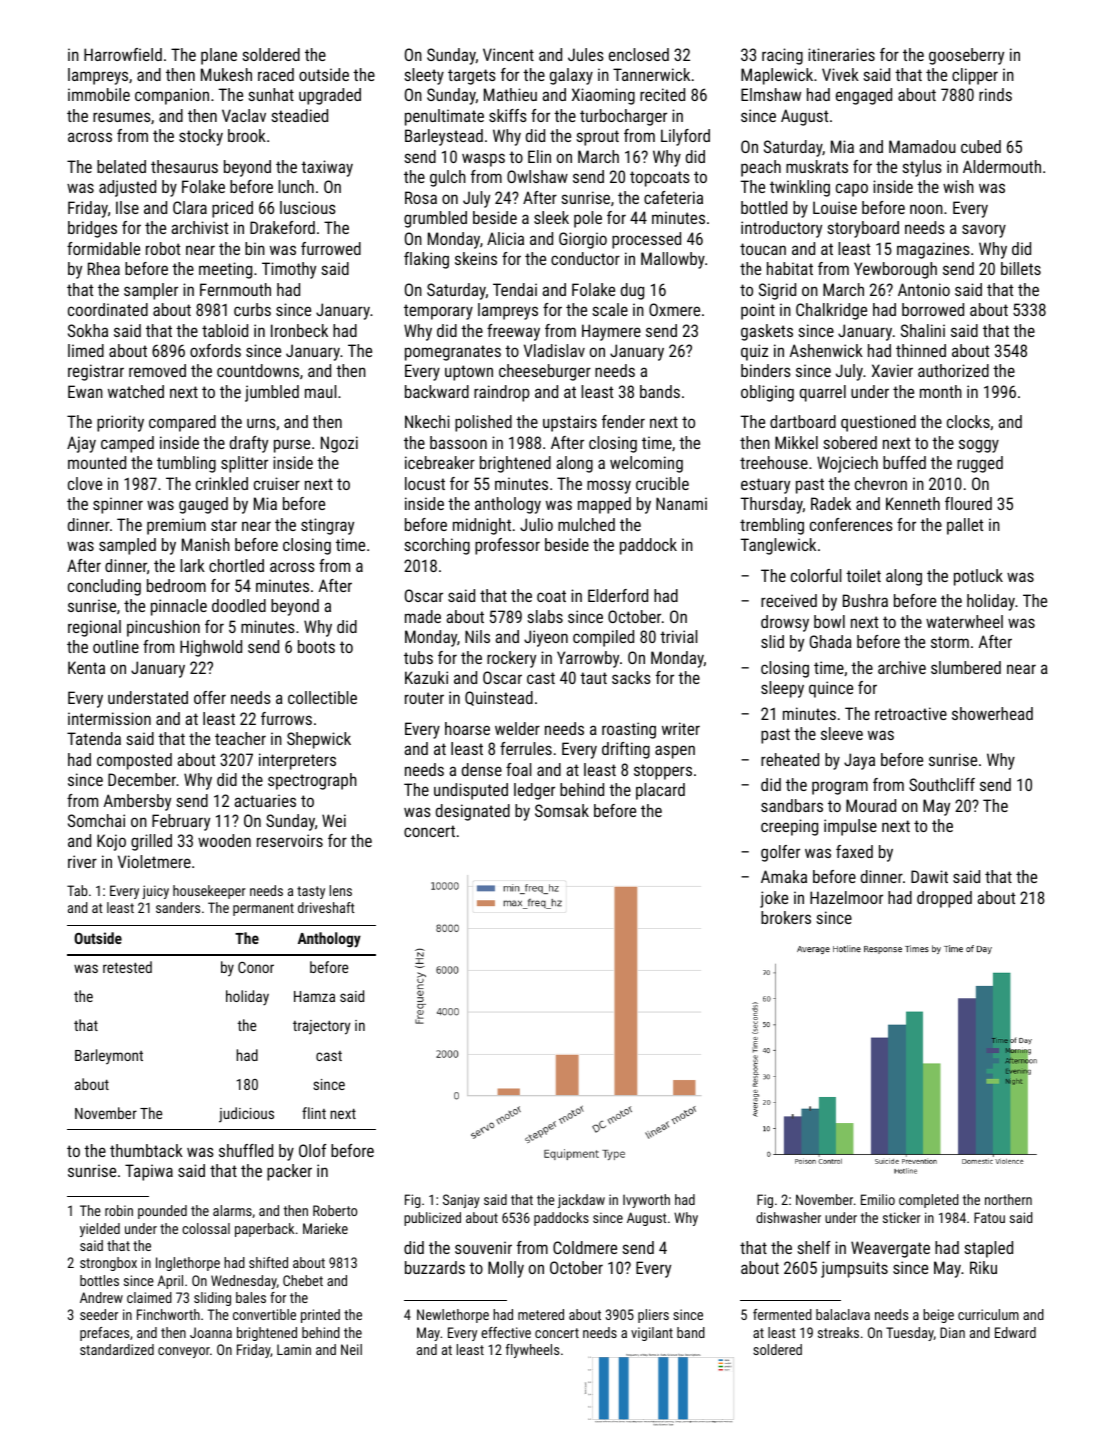  What do you see at coordinates (534, 791) in the screenshot?
I see `ledger` at bounding box center [534, 791].
